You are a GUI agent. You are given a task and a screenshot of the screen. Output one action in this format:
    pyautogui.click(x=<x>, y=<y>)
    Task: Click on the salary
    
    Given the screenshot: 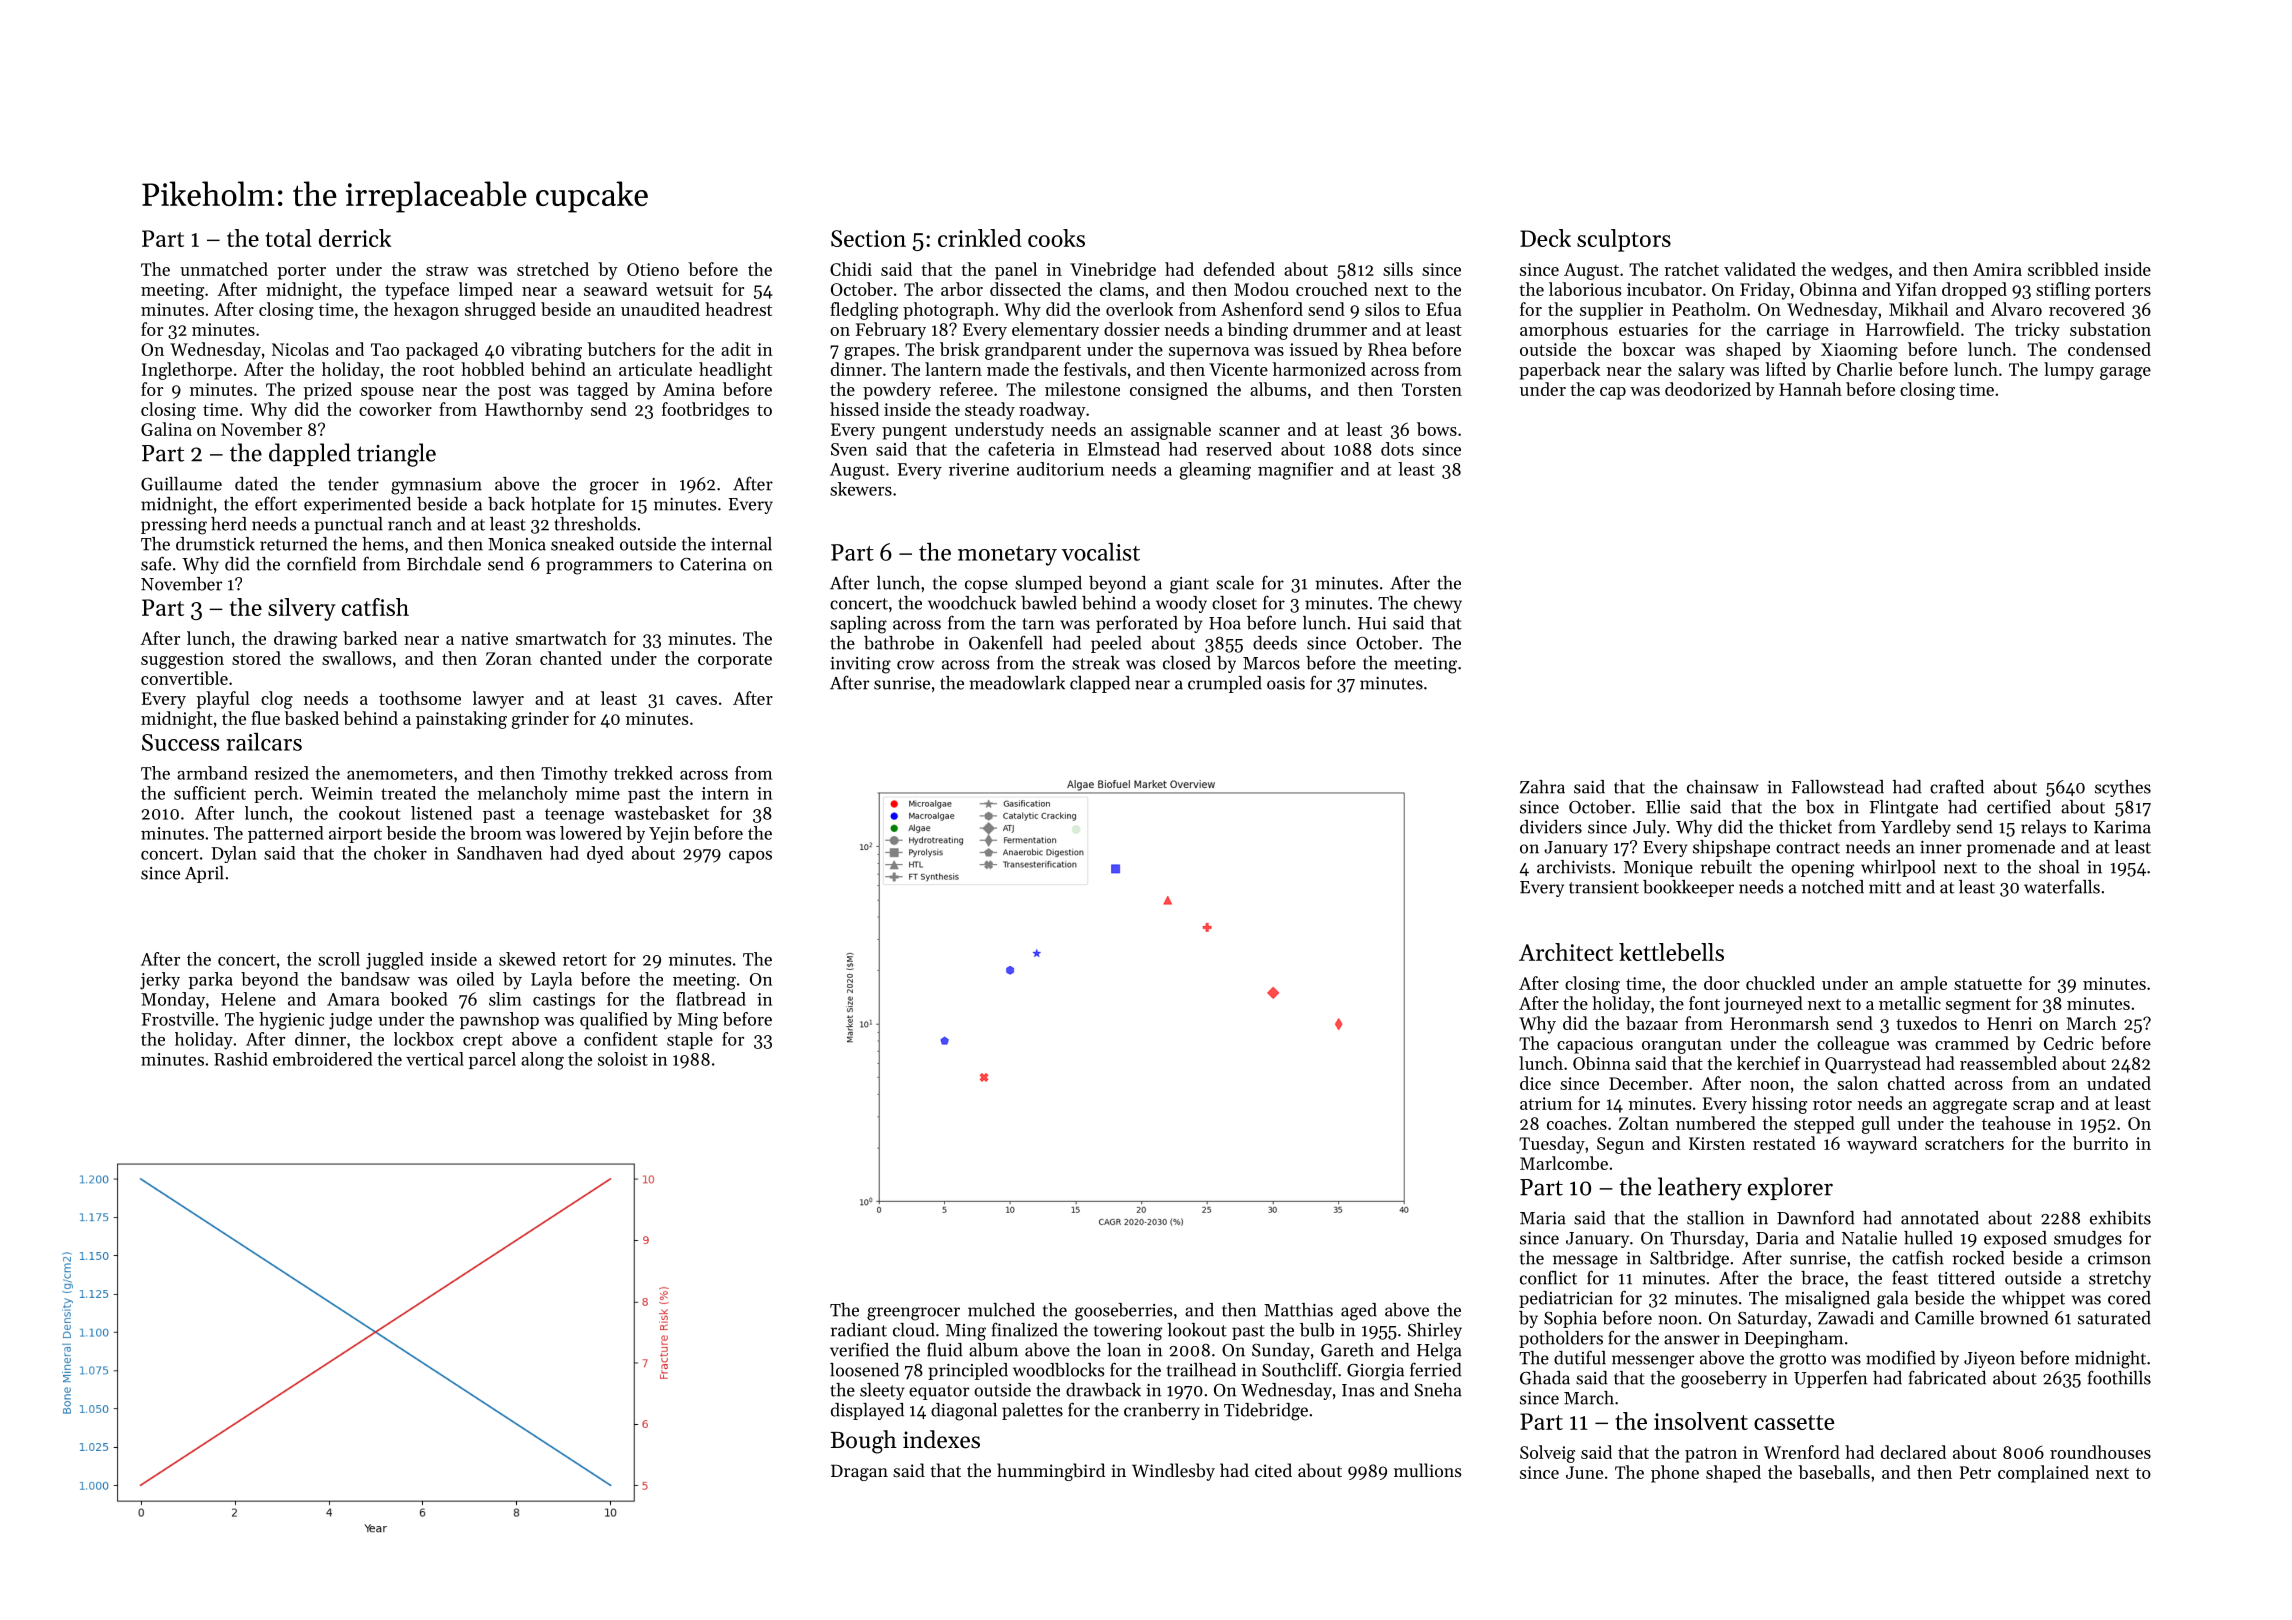 What is the action you would take?
    pyautogui.click(x=1701, y=371)
